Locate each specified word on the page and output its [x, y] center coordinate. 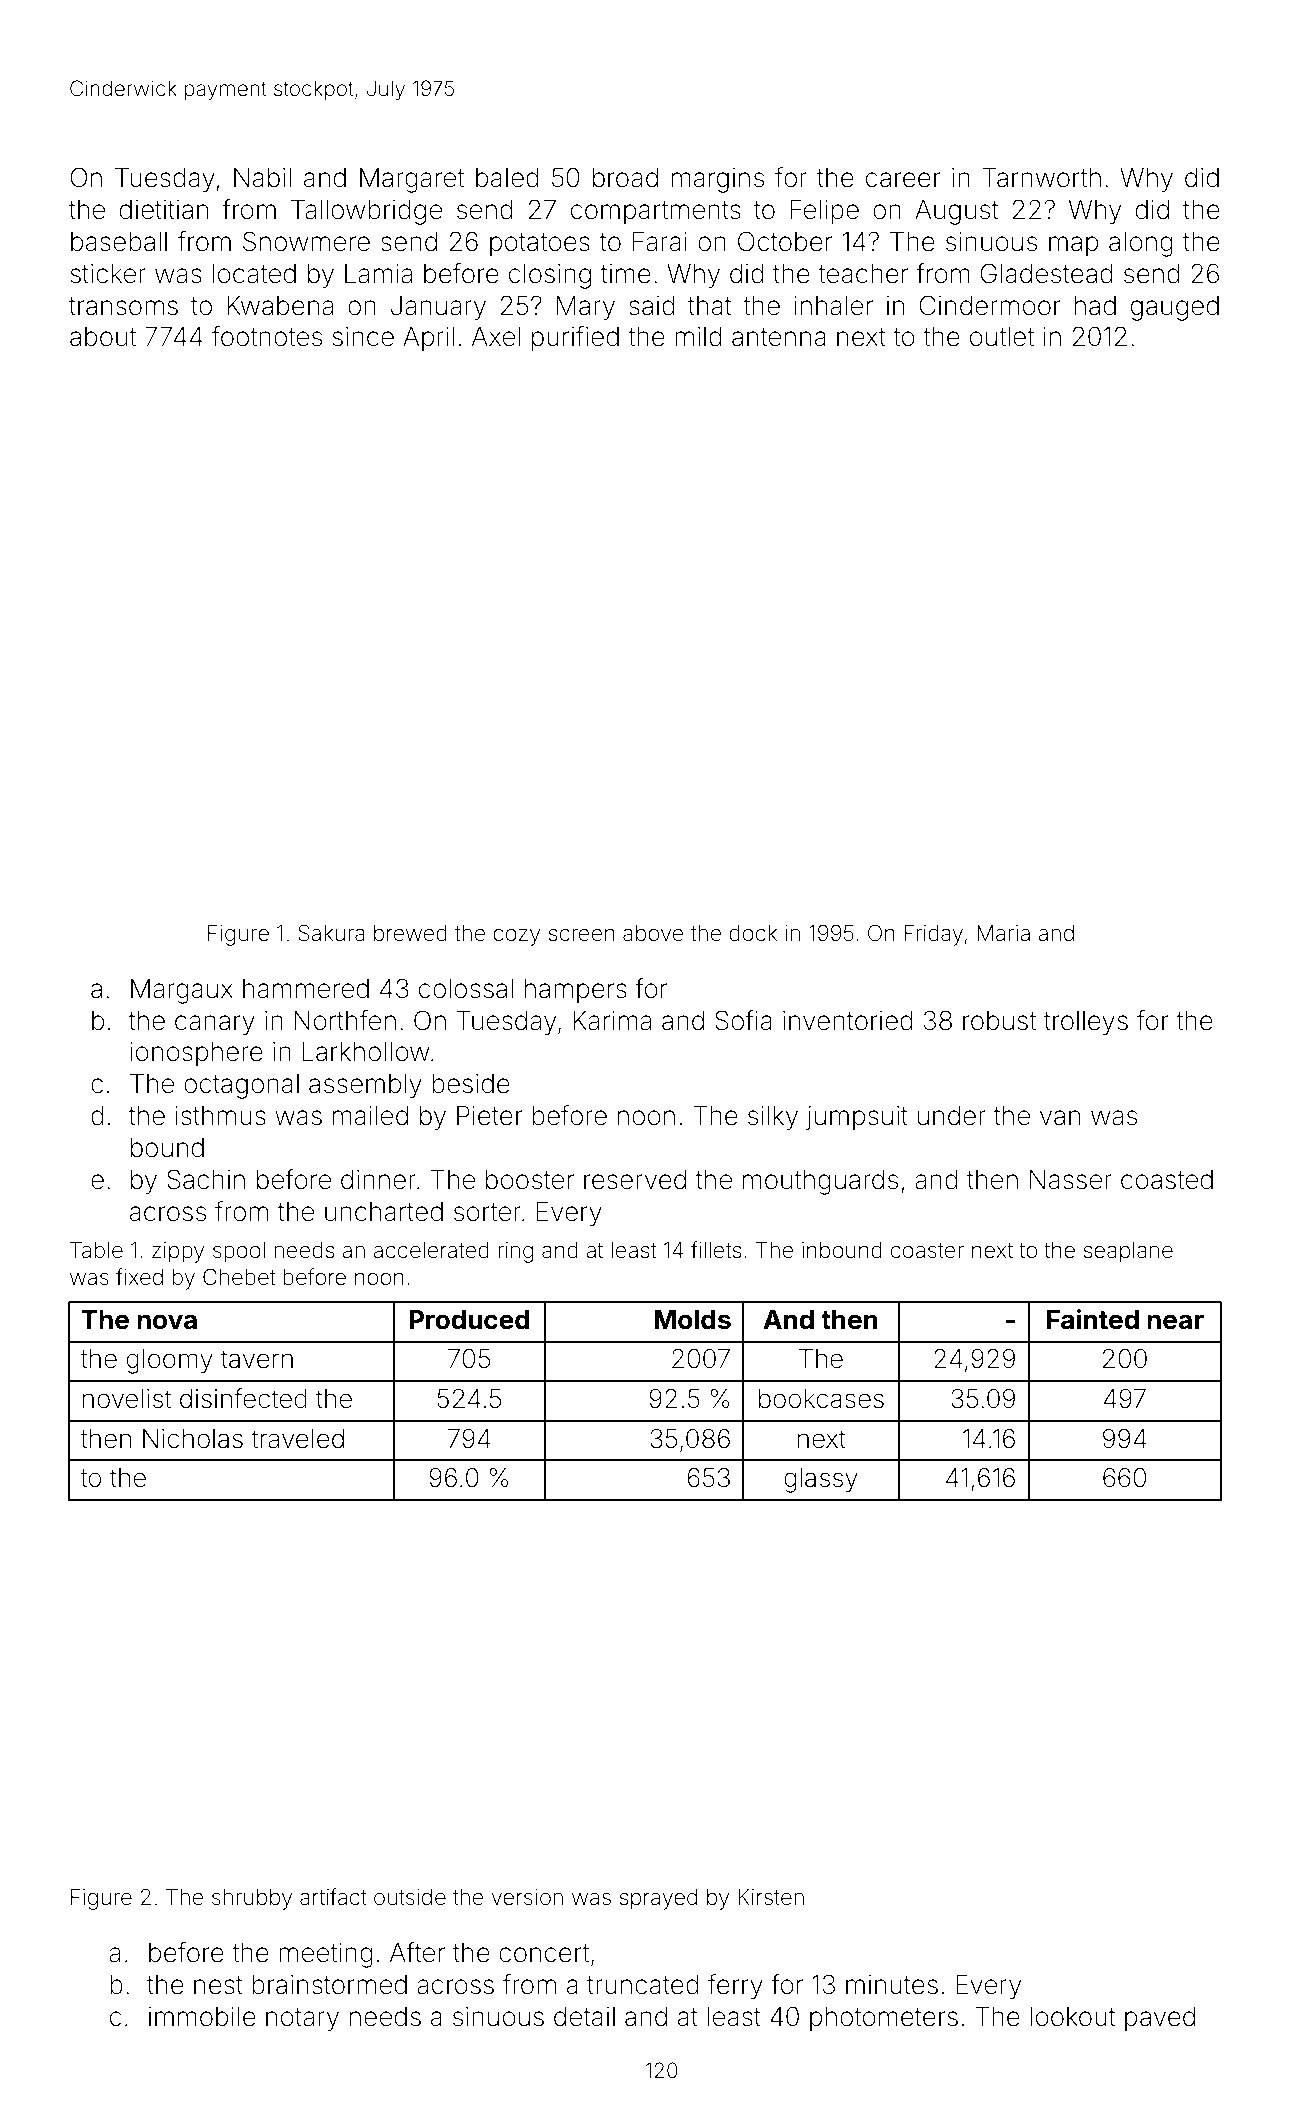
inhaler [833, 306]
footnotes [267, 336]
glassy [821, 1480]
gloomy [170, 1361]
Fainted [1093, 1319]
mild [698, 337]
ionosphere [196, 1054]
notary [302, 2020]
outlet [1002, 337]
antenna [779, 337]
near [1175, 1322]
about [103, 337]
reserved [635, 1180]
